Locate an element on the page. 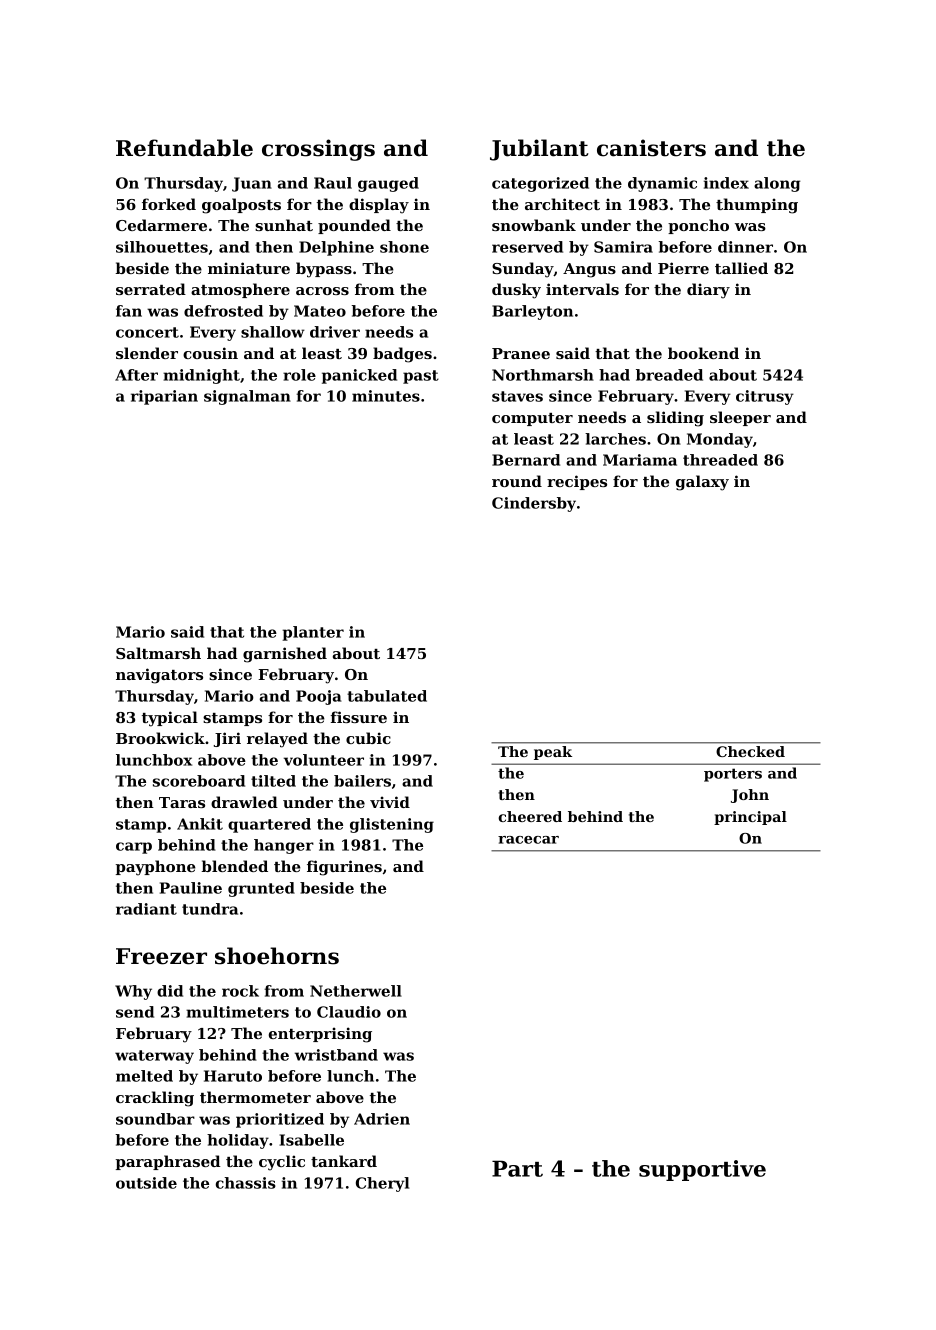  supportive is located at coordinates (702, 1170).
